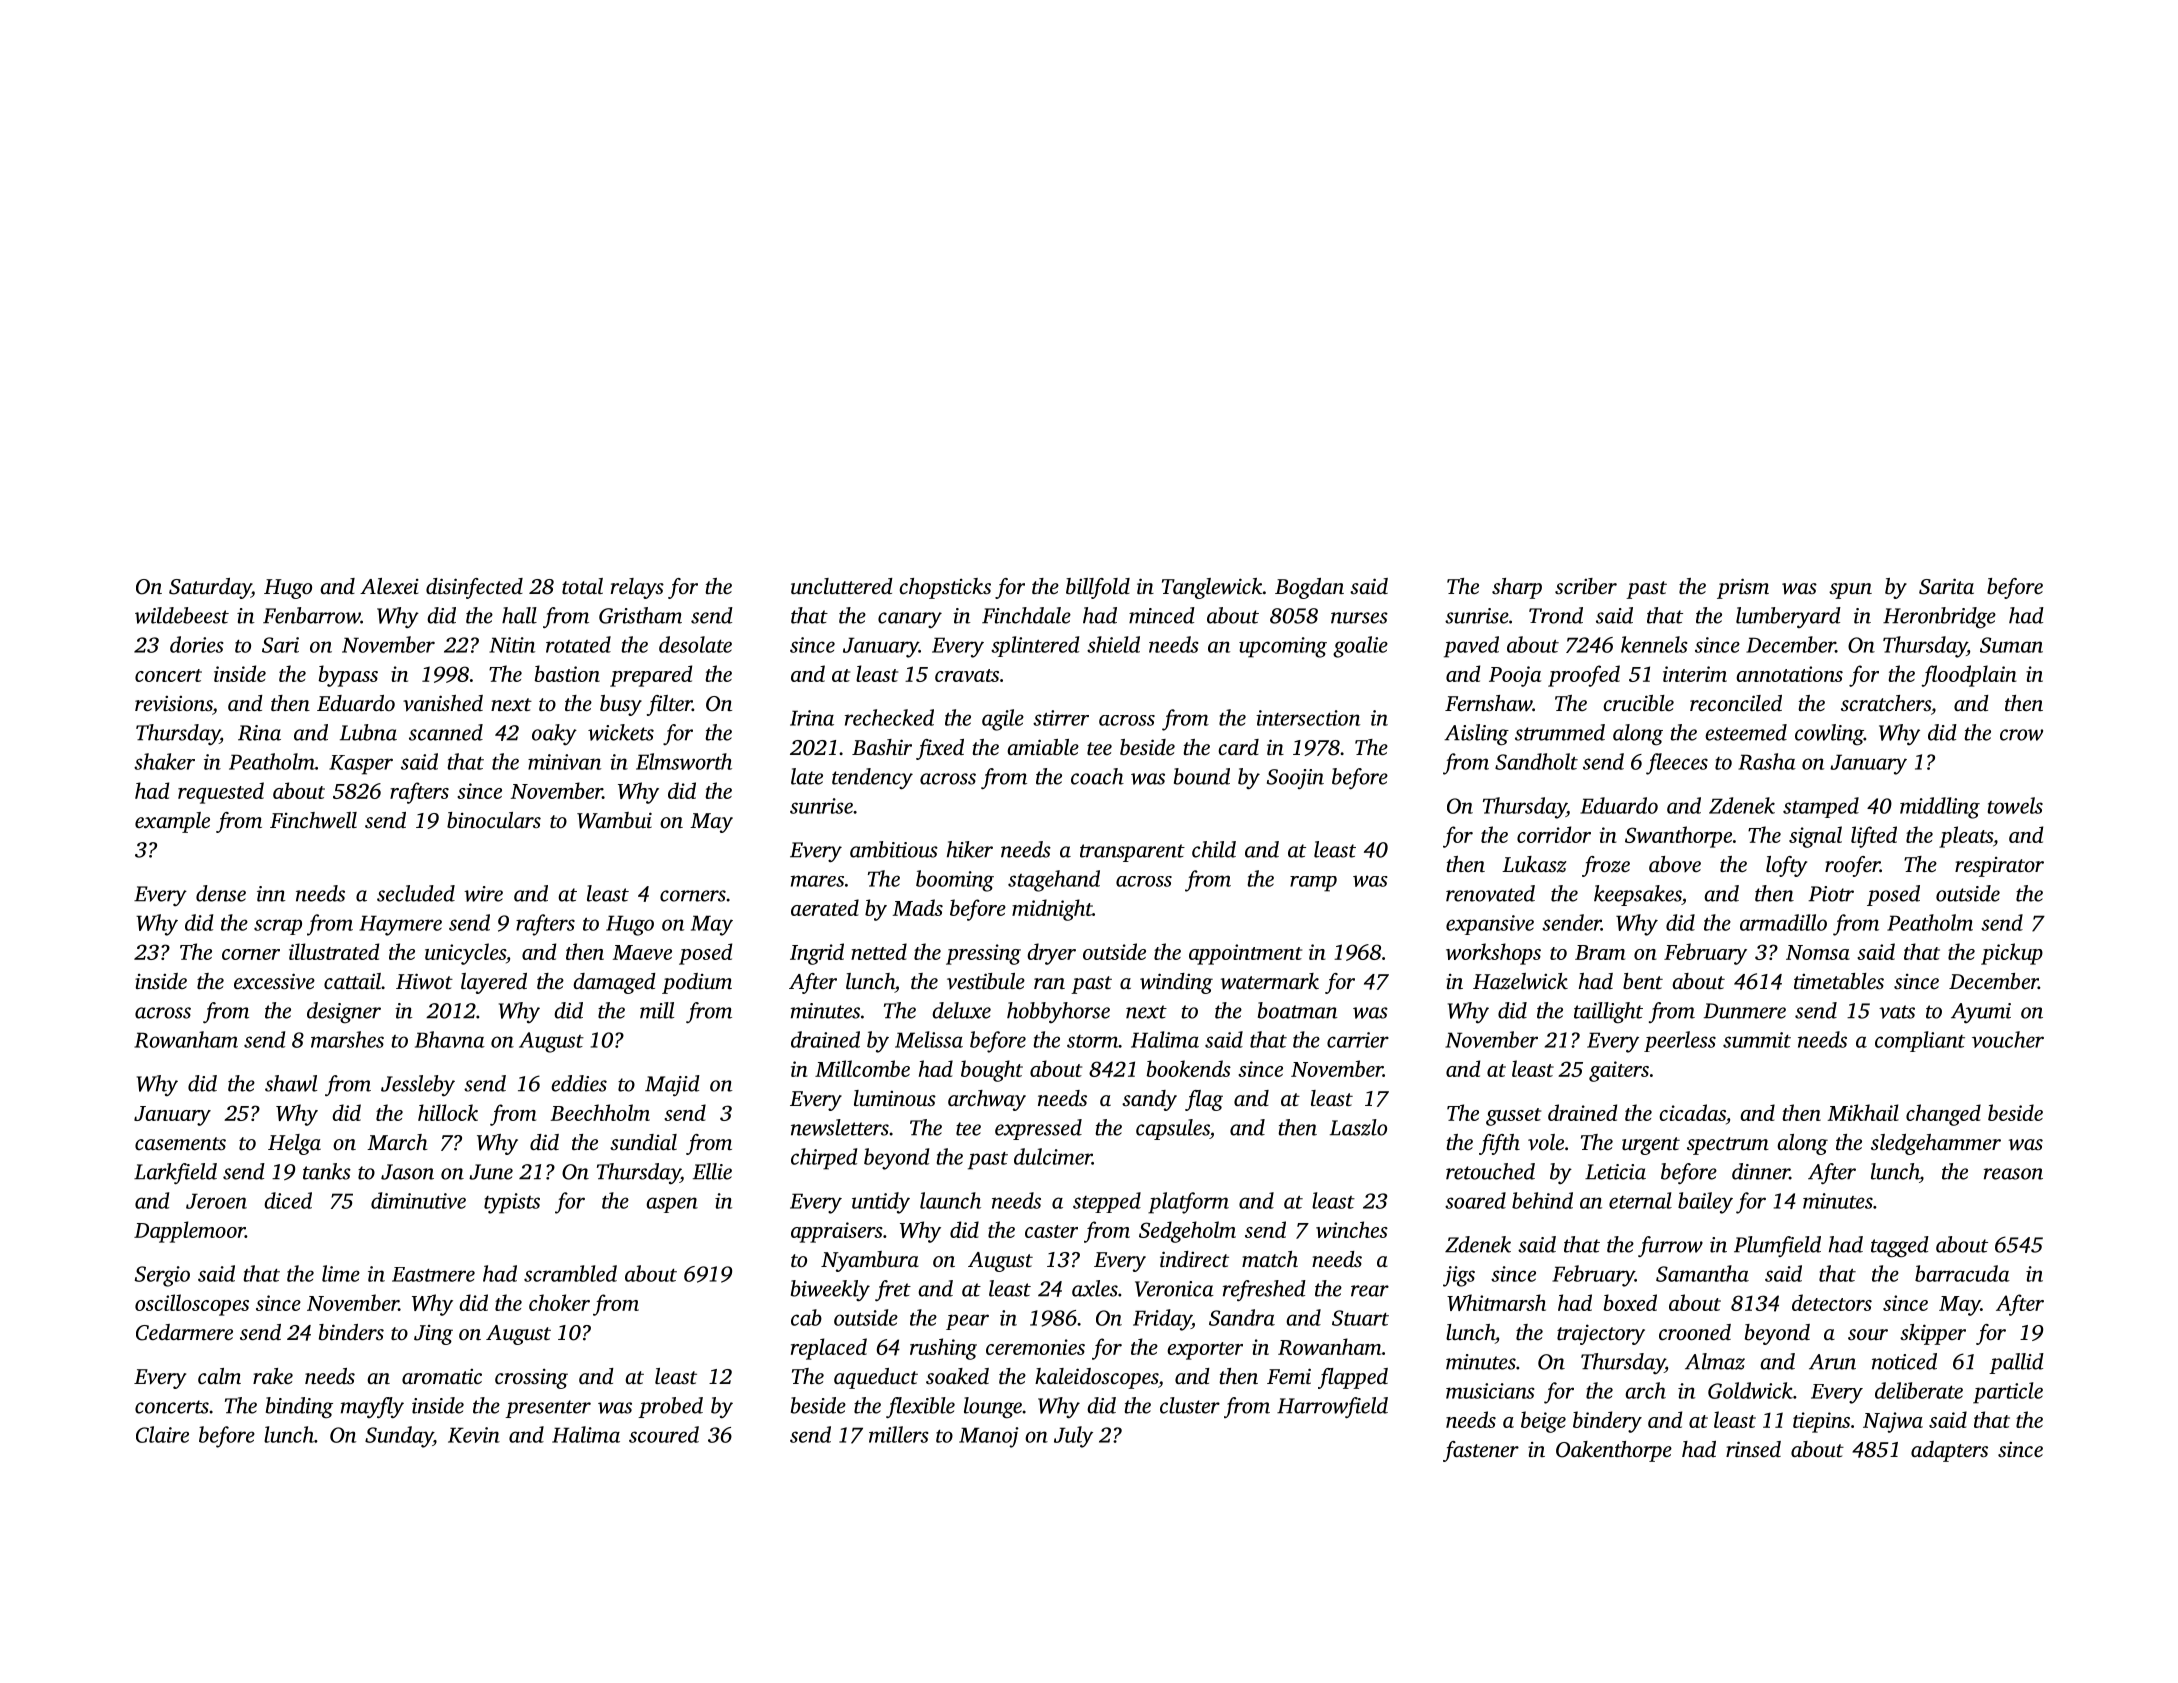  Describe the element at coordinates (1481, 1451) in the page. I see `fastener` at that location.
